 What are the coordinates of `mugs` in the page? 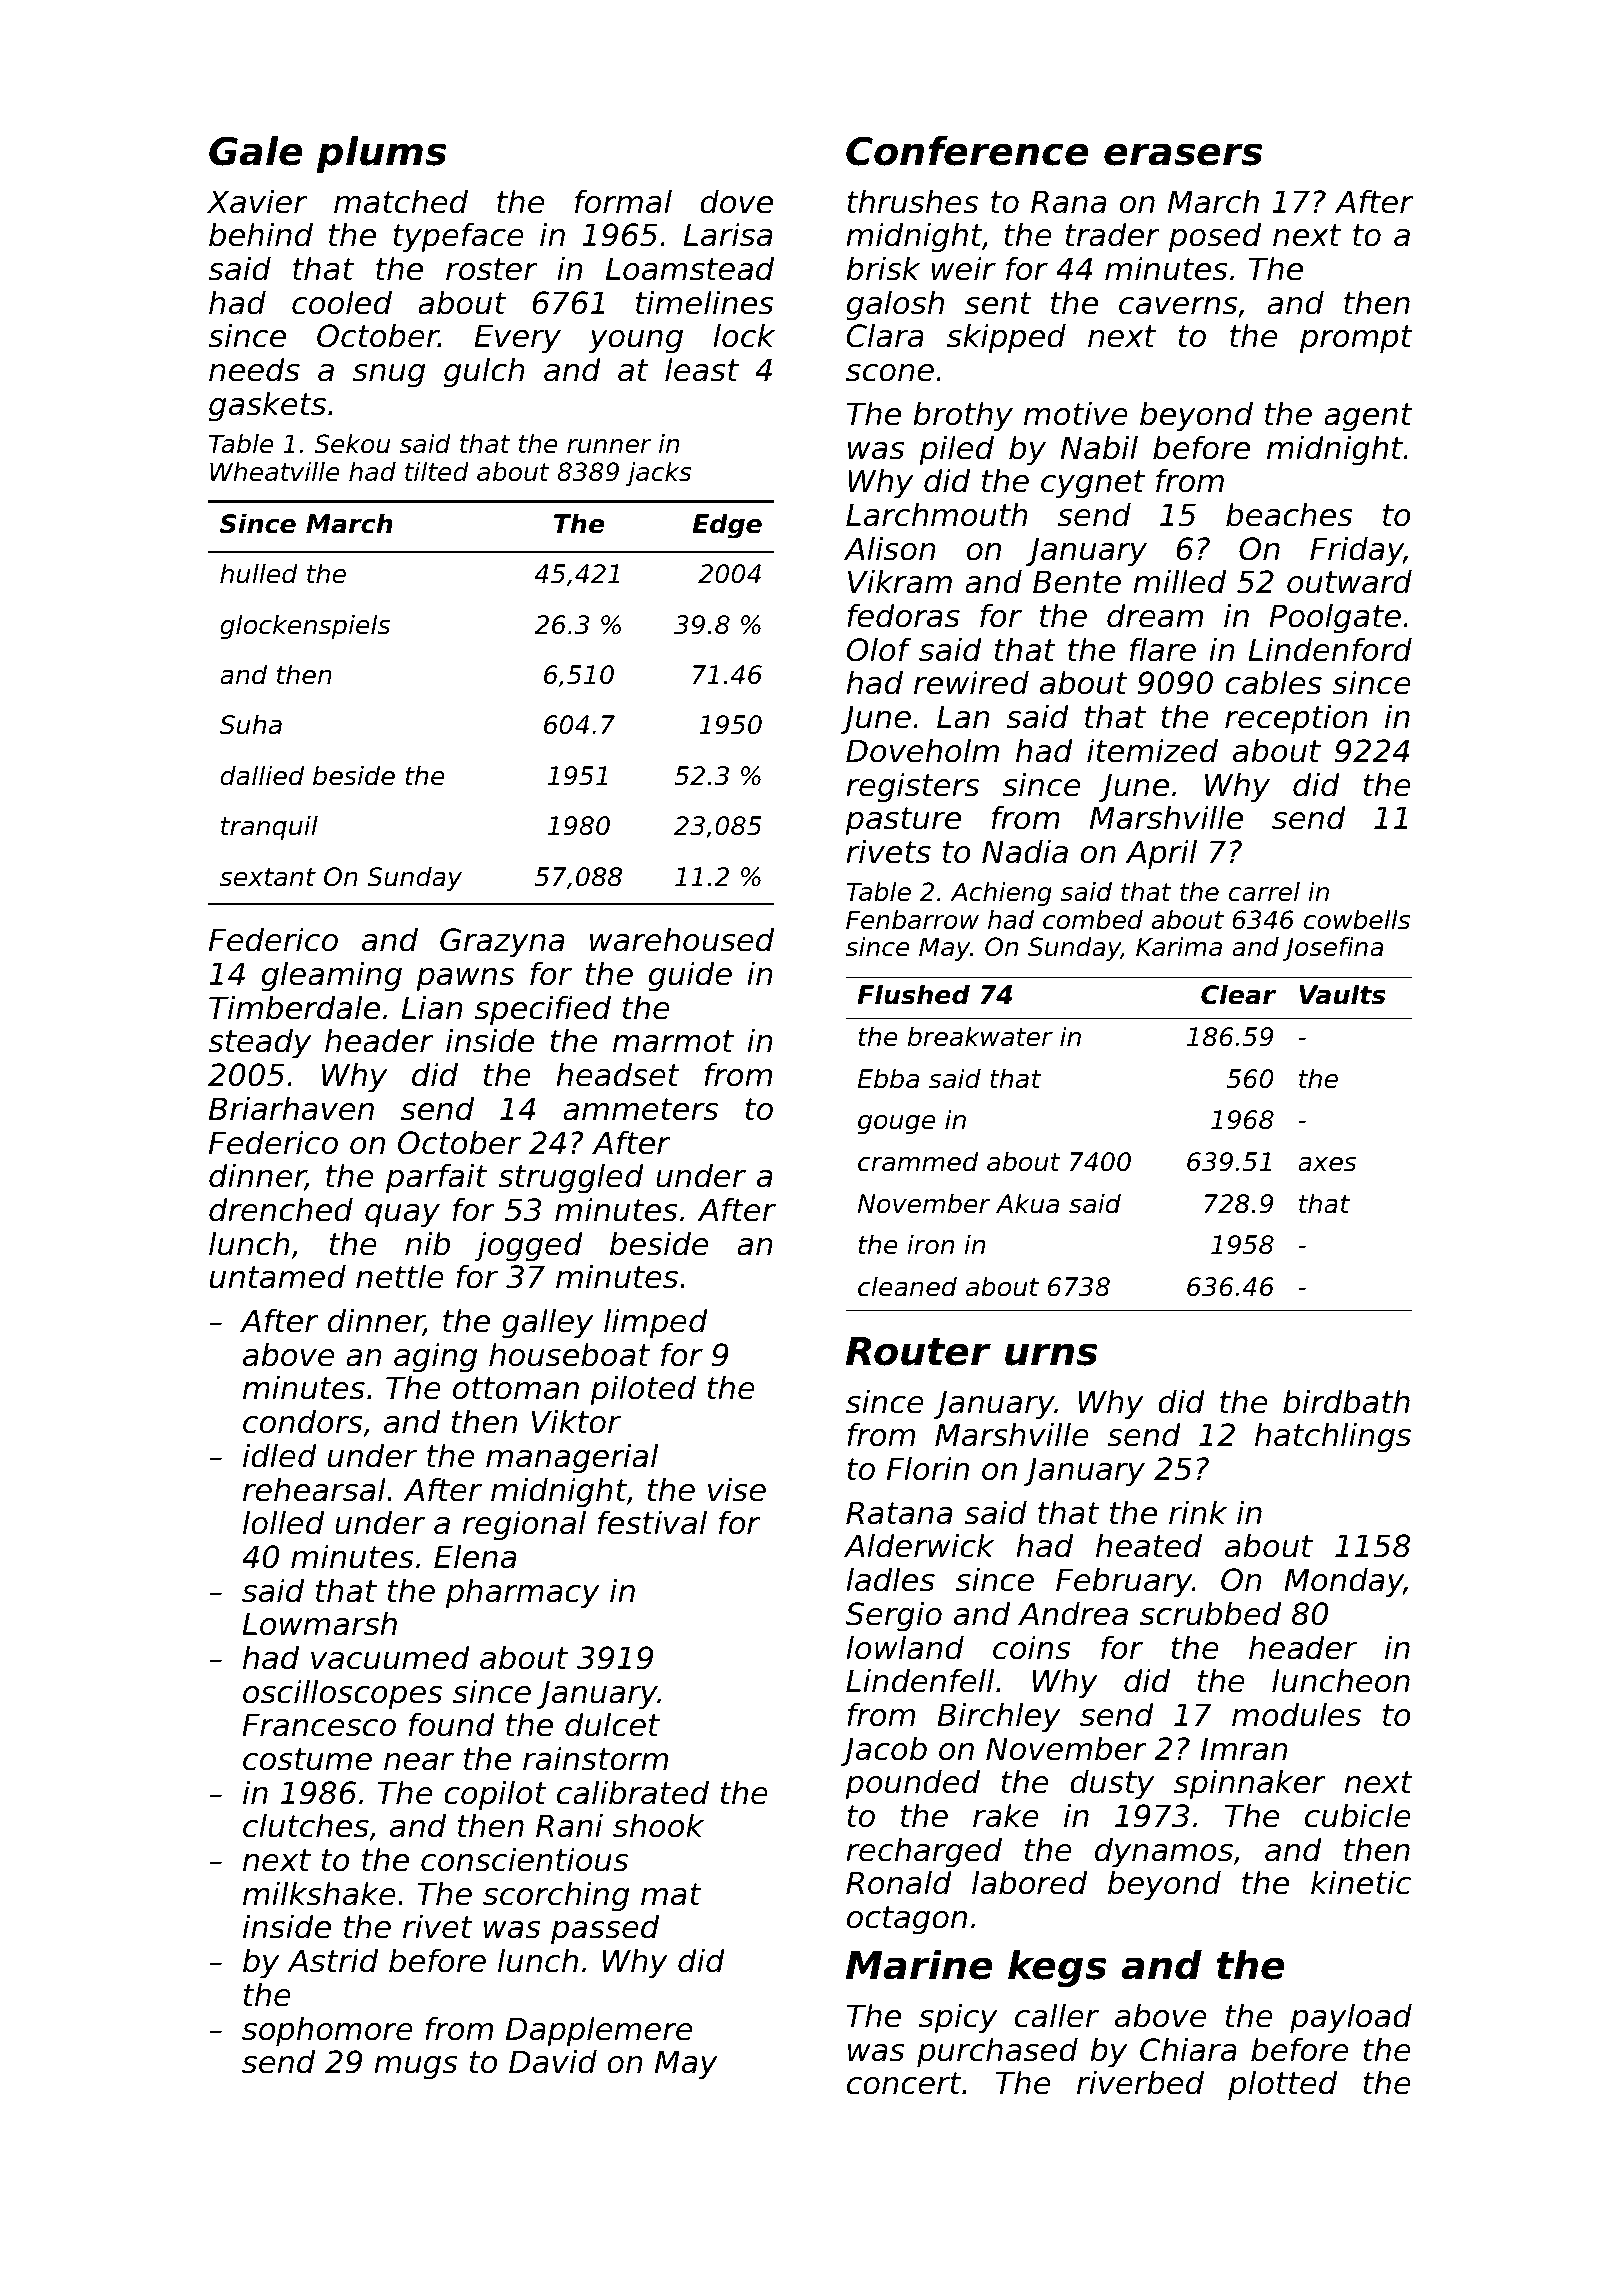 It's located at (416, 2068).
